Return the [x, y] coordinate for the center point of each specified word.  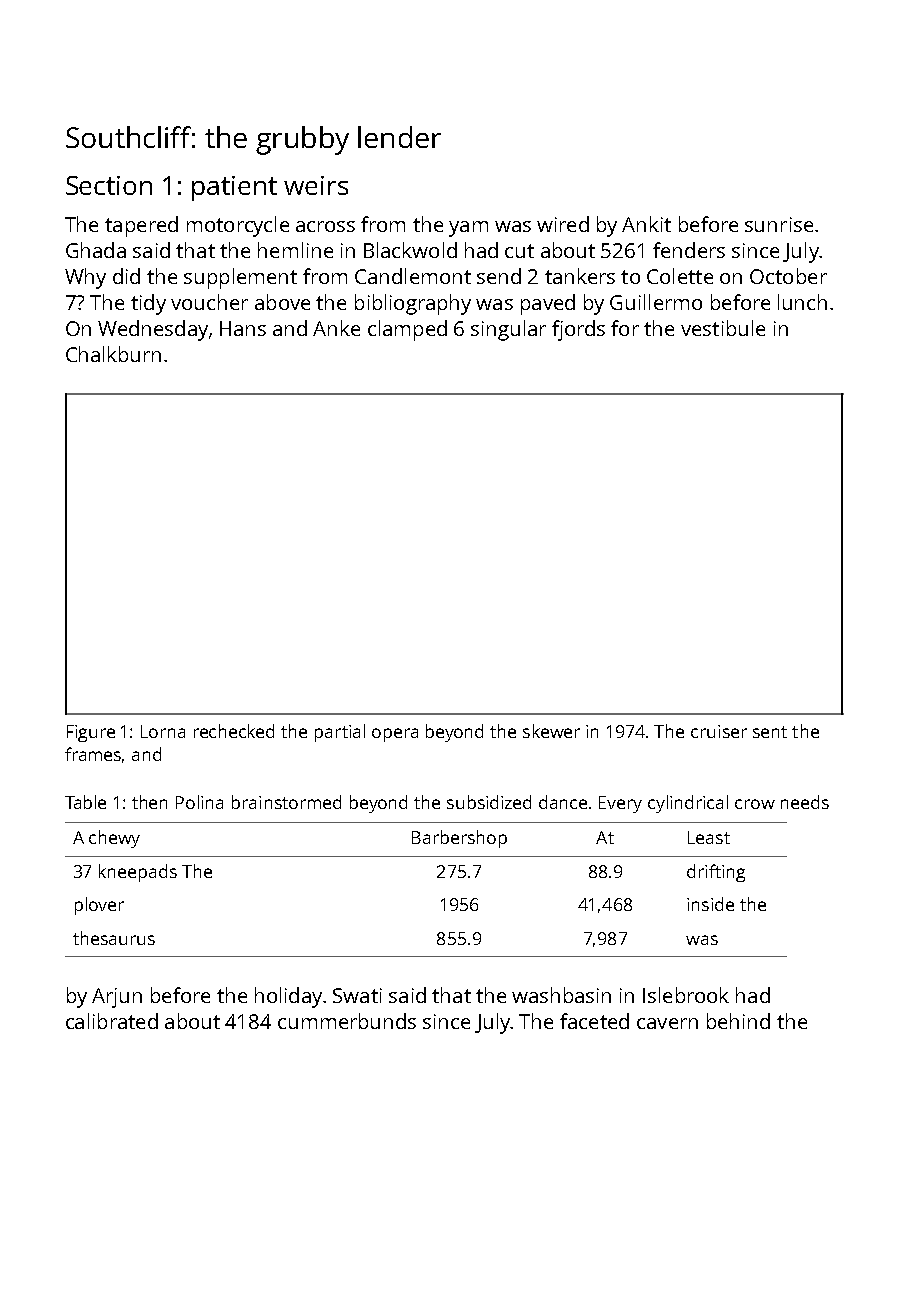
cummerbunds [347, 1021]
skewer [551, 731]
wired [563, 224]
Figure [91, 733]
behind [738, 1021]
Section [109, 185]
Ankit [646, 224]
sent [770, 732]
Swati [357, 995]
